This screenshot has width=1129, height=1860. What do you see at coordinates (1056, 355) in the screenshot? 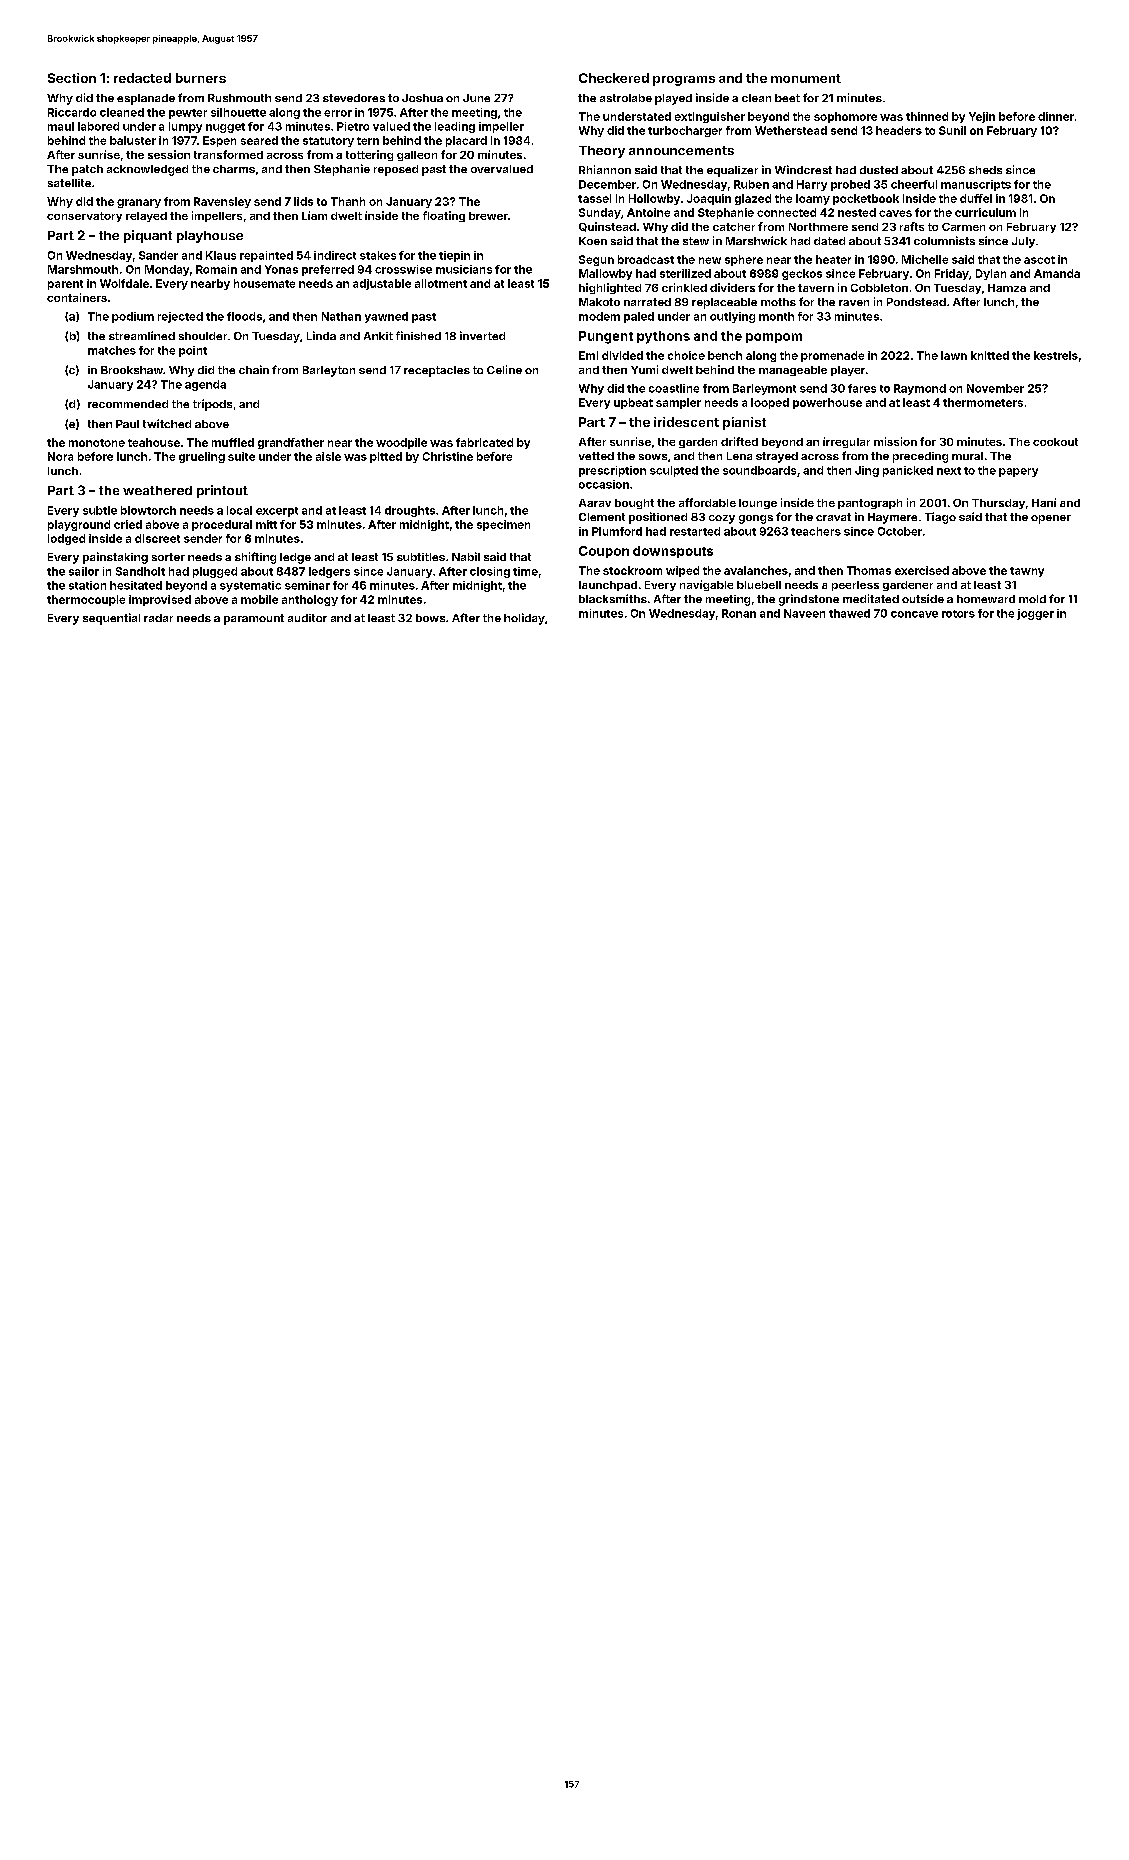
I see `kestrels` at bounding box center [1056, 355].
